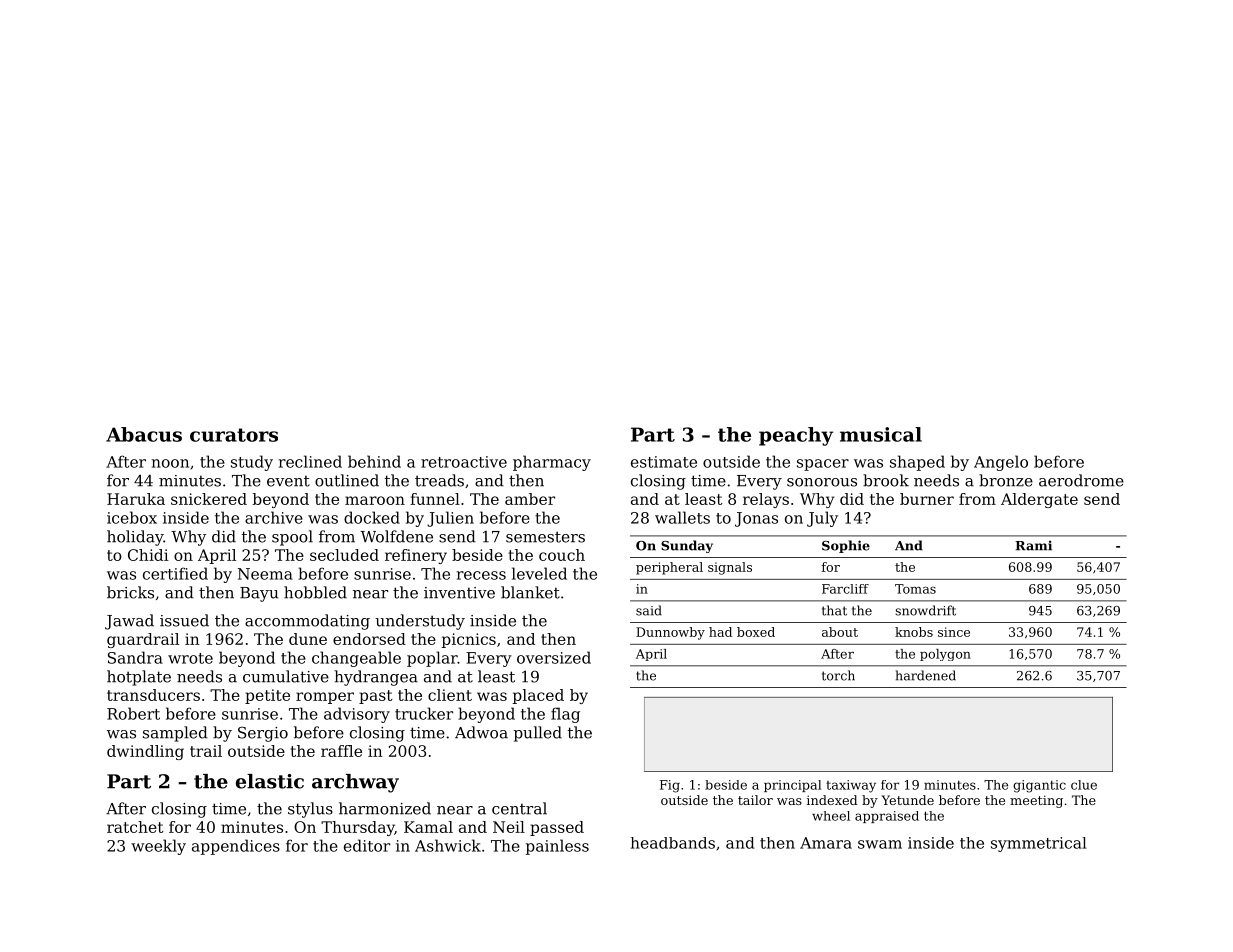 This screenshot has height=952, width=1233. What do you see at coordinates (1033, 545) in the screenshot?
I see `Rami` at bounding box center [1033, 545].
